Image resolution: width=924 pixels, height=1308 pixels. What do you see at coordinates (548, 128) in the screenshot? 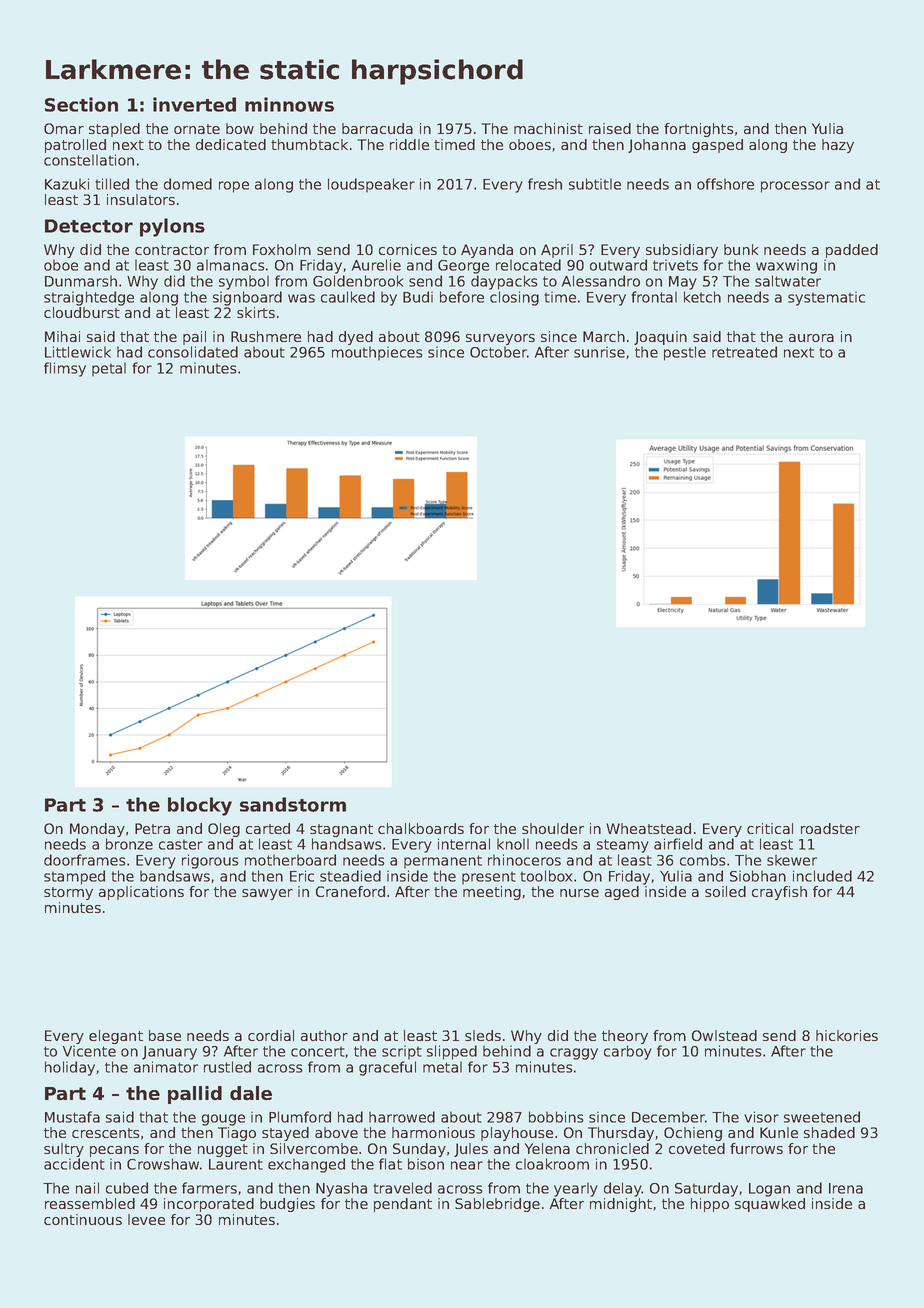
I see `machinist` at bounding box center [548, 128].
